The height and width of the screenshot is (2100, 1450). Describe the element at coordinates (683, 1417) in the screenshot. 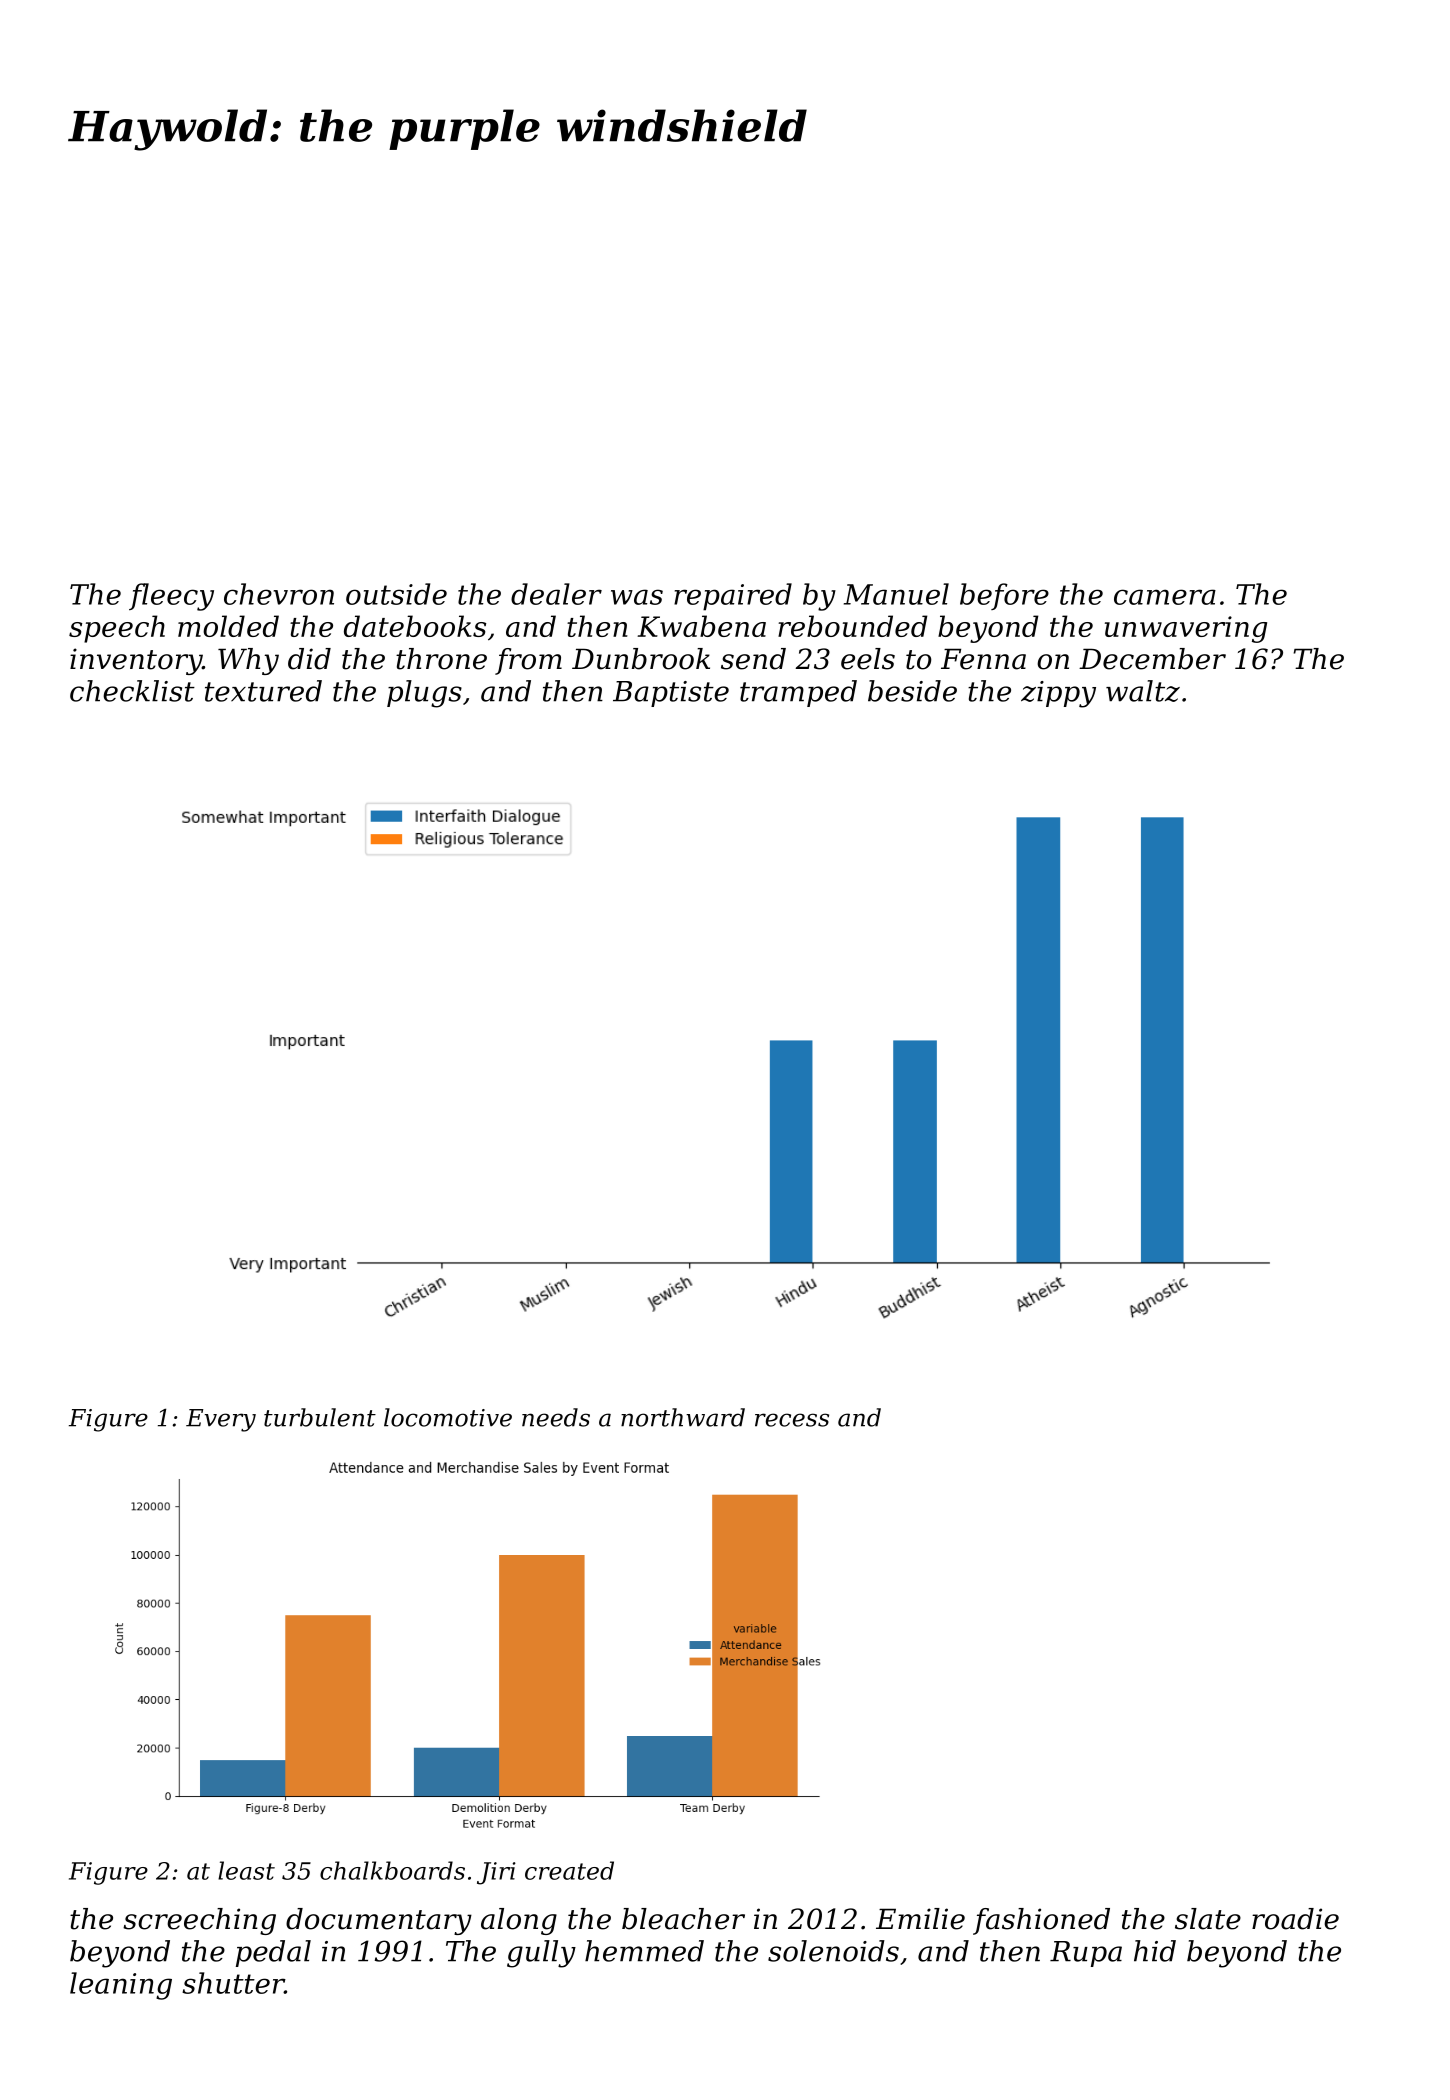

I see `northward` at that location.
